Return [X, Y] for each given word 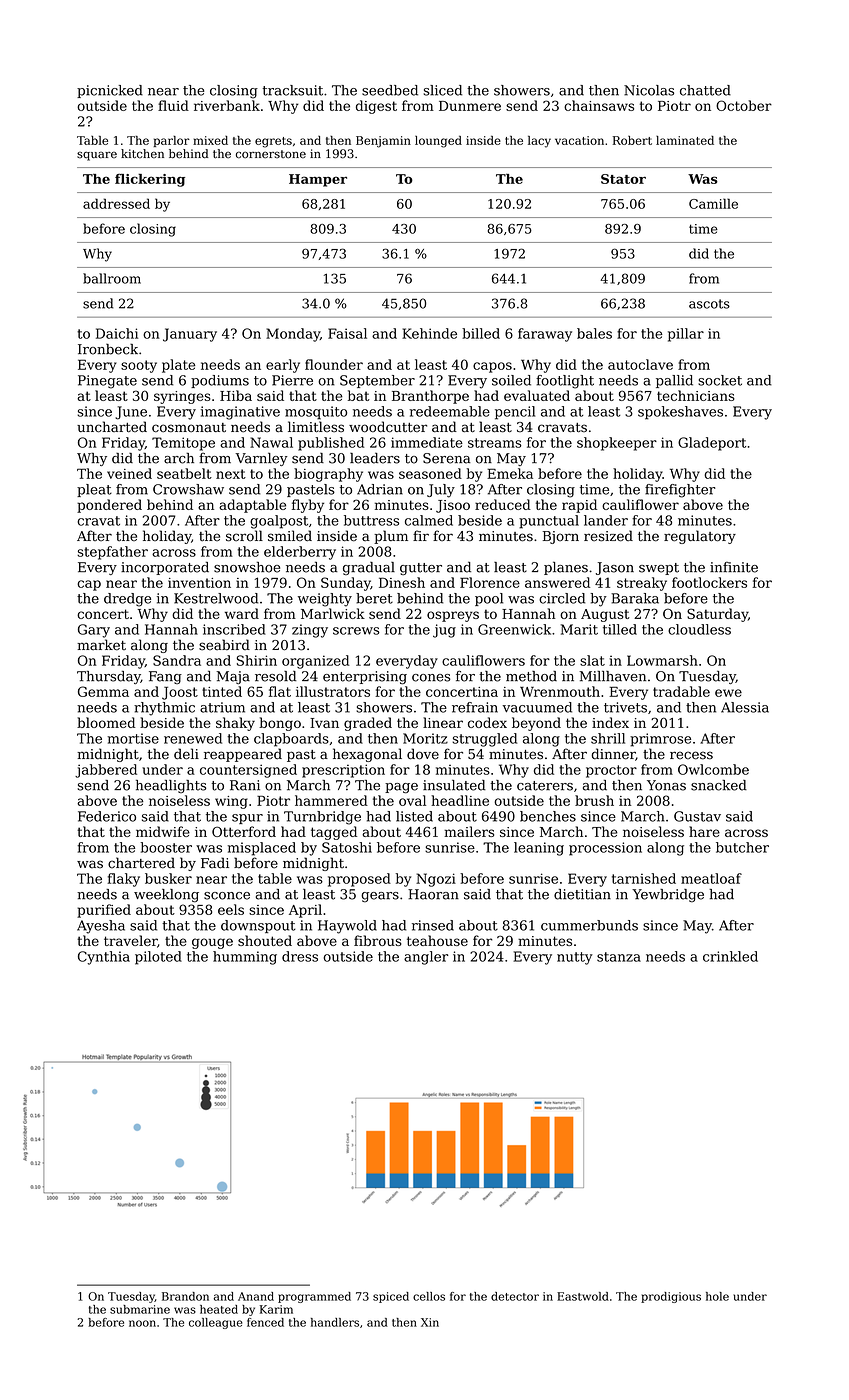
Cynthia [104, 958]
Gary [94, 631]
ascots [709, 304]
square [97, 156]
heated [219, 1309]
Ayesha [101, 927]
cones [431, 678]
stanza [619, 957]
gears [380, 897]
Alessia [745, 707]
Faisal [347, 333]
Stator [623, 179]
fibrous [378, 940]
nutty [575, 958]
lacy [539, 142]
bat [359, 395]
